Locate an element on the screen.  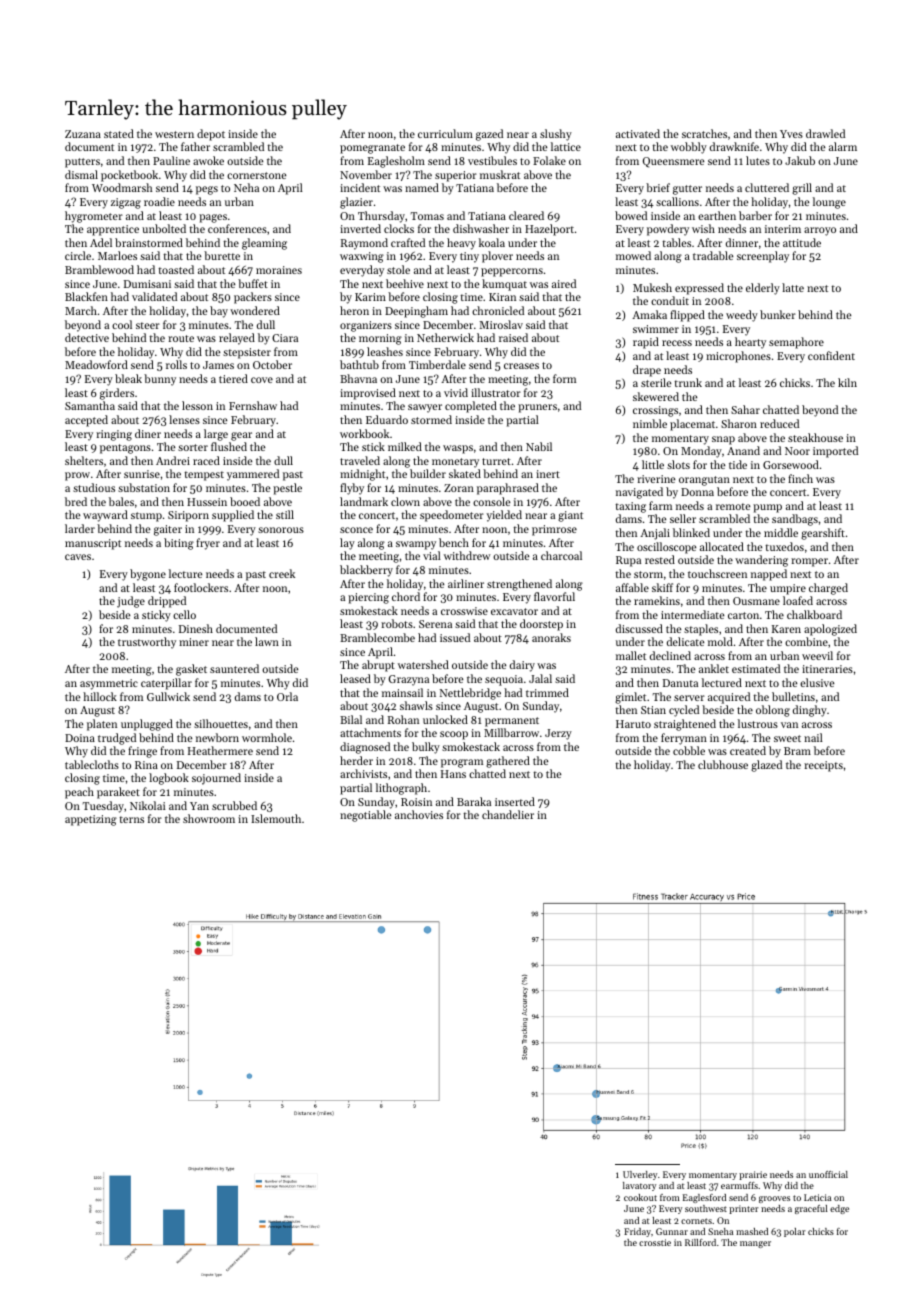
trimmed is located at coordinates (547, 692).
